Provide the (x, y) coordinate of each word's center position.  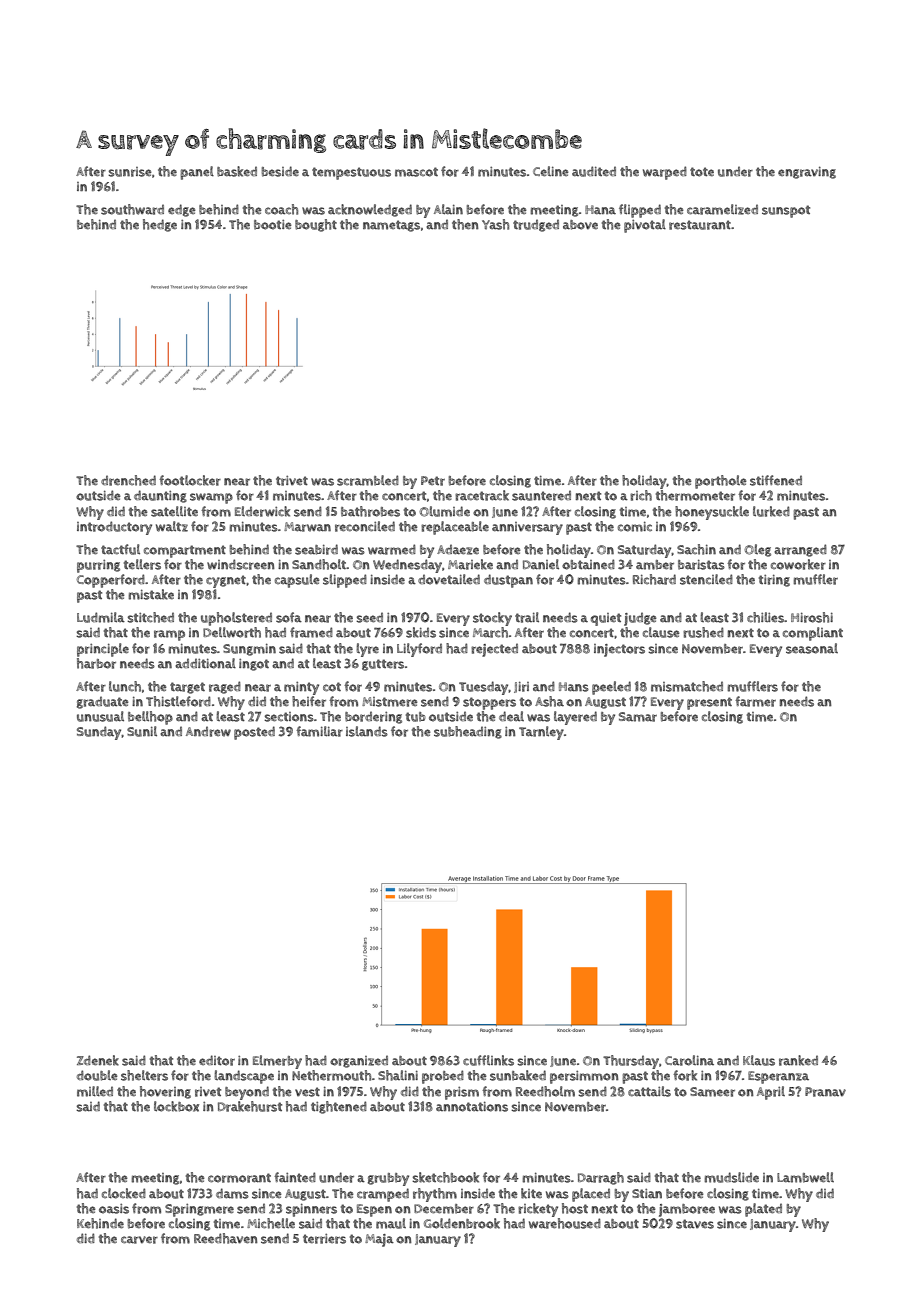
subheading (468, 732)
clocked (124, 1193)
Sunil (142, 731)
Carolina (689, 1060)
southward (132, 209)
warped (665, 173)
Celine (551, 171)
